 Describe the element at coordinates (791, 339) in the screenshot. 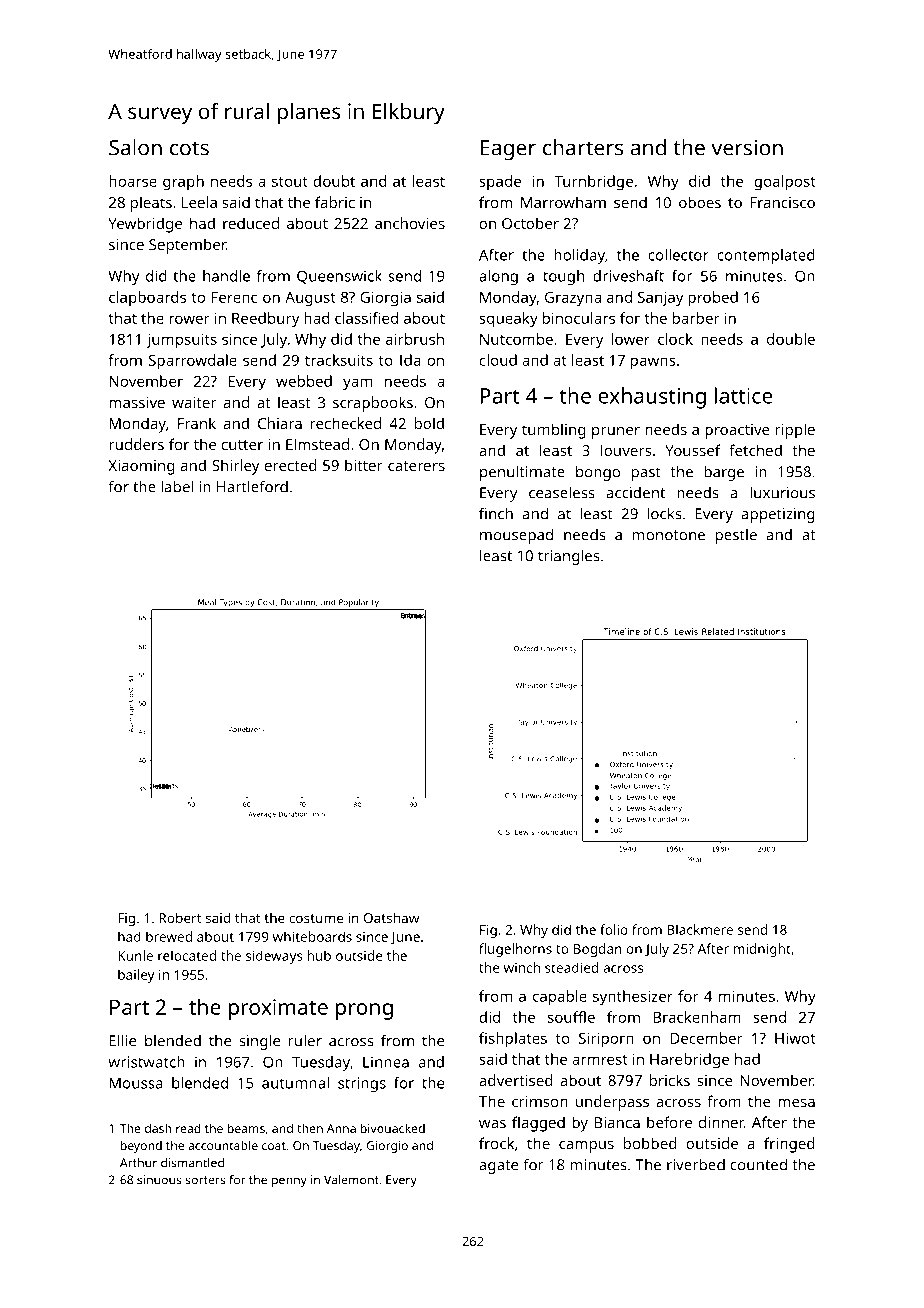

I see `double` at that location.
